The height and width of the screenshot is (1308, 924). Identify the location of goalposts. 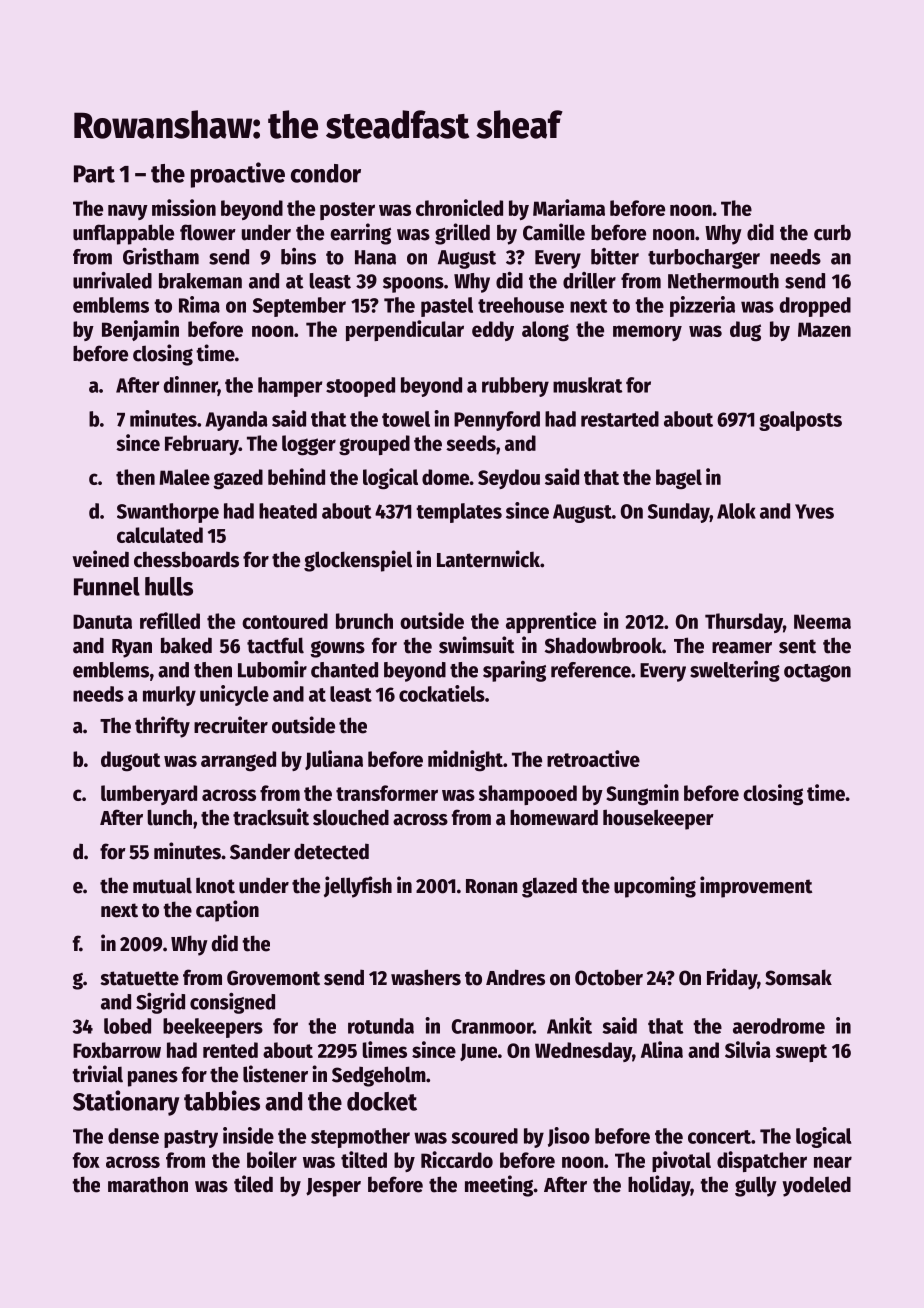
(800, 421).
